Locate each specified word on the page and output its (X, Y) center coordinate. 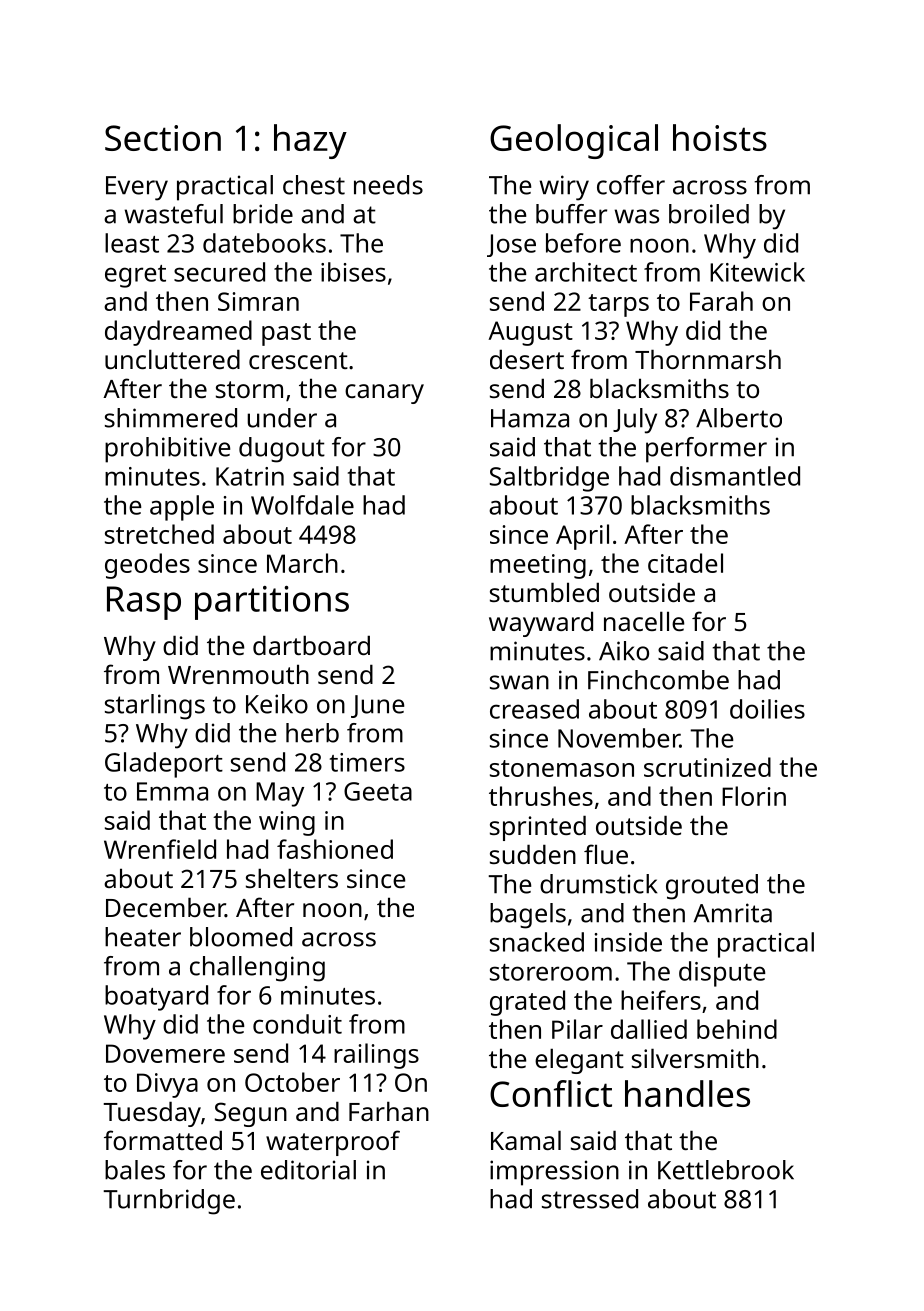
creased (534, 709)
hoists (720, 137)
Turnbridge (169, 1202)
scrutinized (707, 767)
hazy (310, 141)
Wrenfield (160, 849)
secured (219, 272)
